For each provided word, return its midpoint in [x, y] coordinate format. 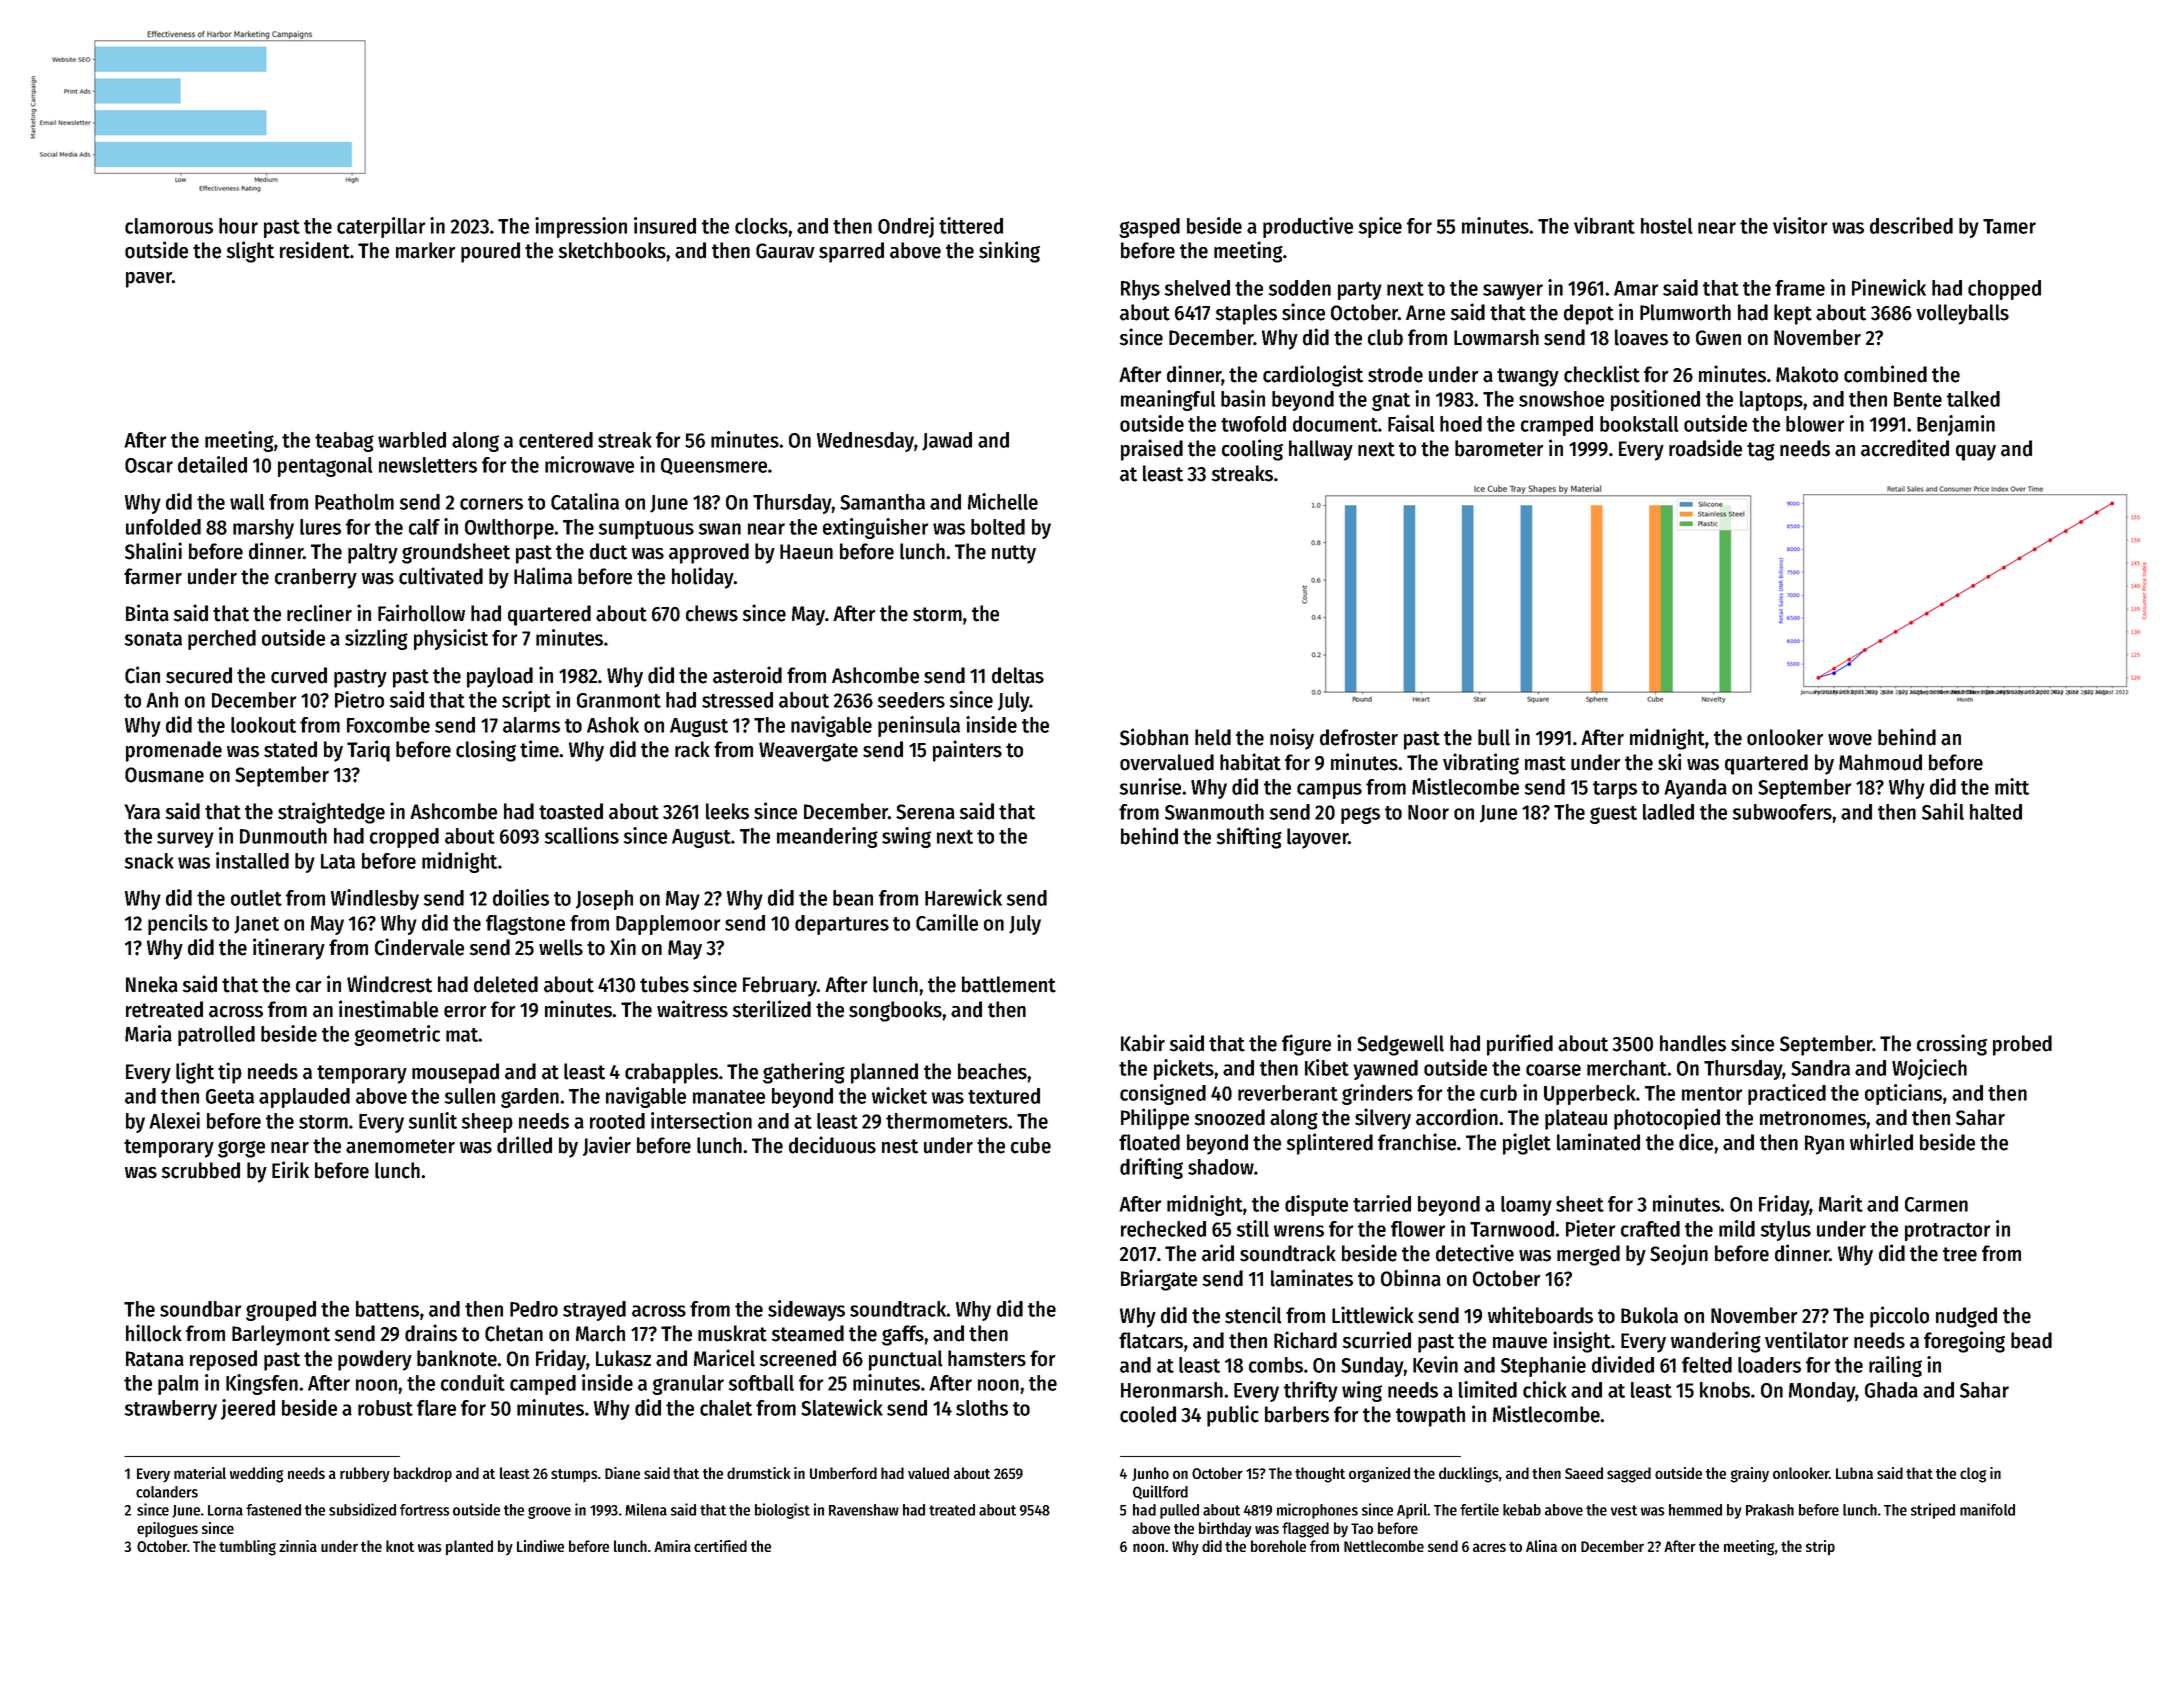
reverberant [1288, 1093]
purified [1520, 1045]
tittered [971, 225]
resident [315, 250]
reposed [223, 1360]
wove [1850, 740]
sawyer [1513, 292]
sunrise [1150, 786]
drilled [524, 1145]
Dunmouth [283, 836]
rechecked [1163, 1229]
